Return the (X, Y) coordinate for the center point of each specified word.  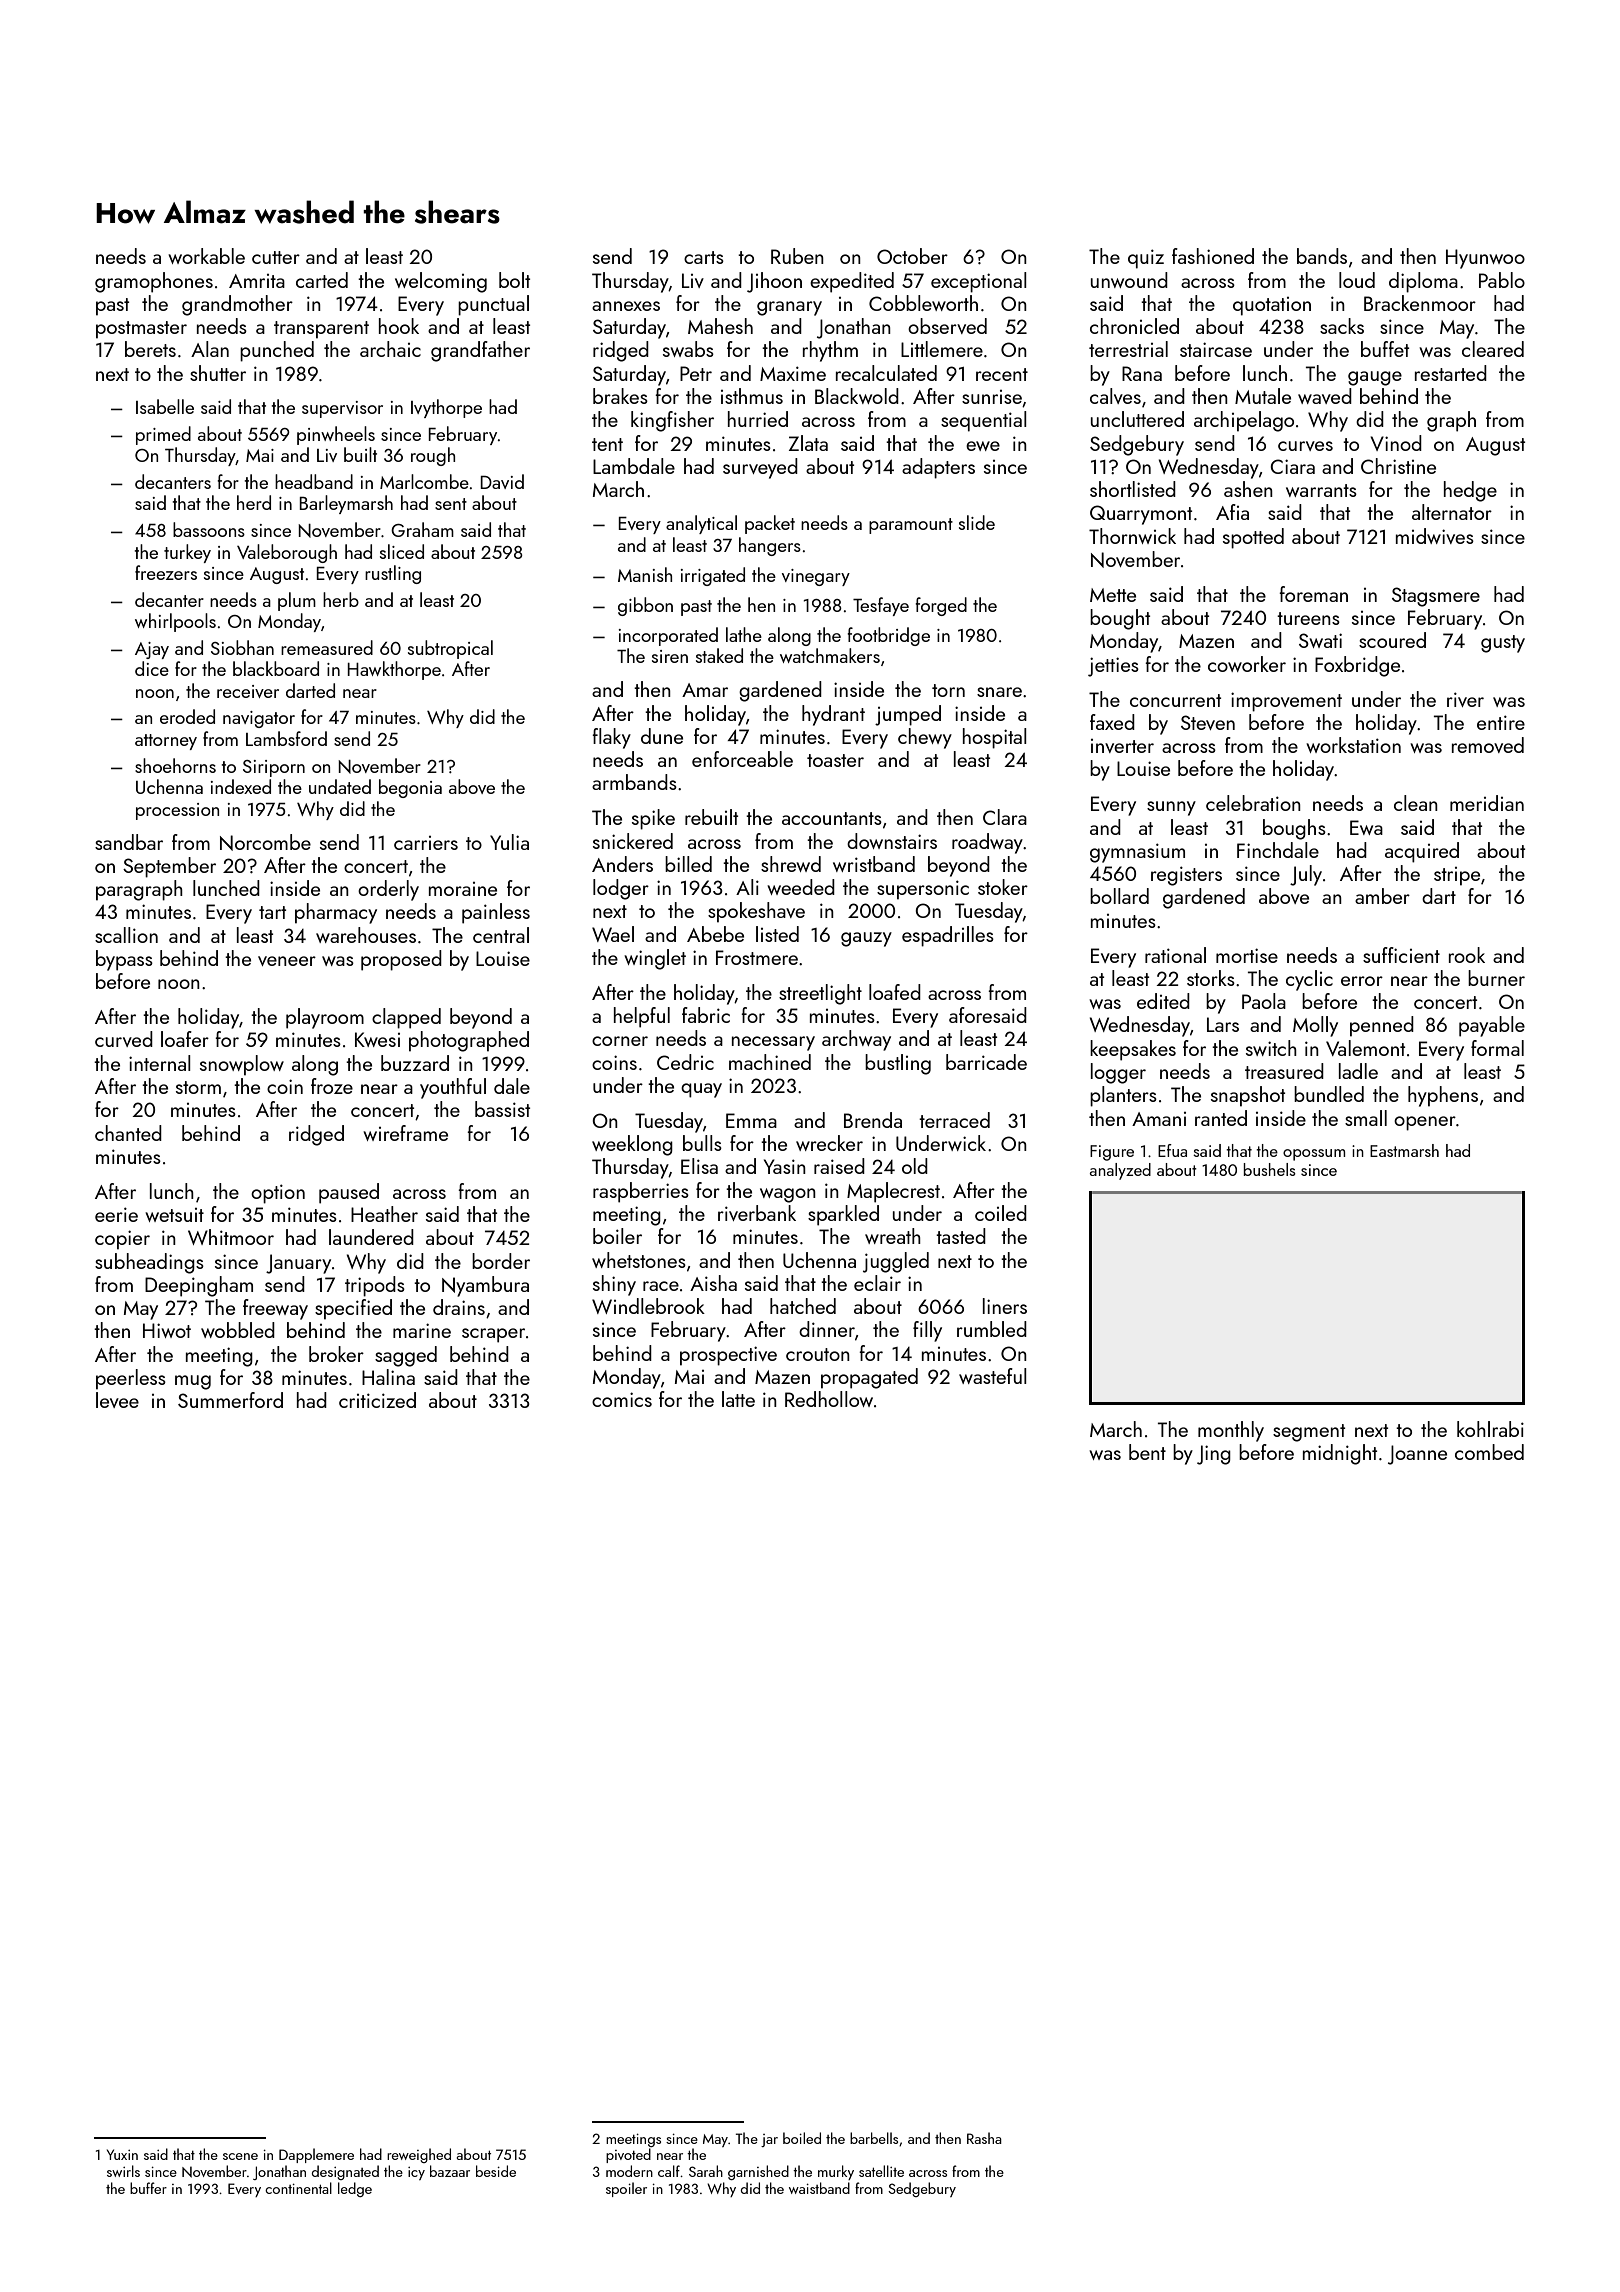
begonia (410, 788)
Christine (1398, 466)
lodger (621, 889)
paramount (911, 526)
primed (163, 435)
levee (117, 1400)
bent (1147, 1452)
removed (1488, 745)
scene (240, 2156)
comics (622, 1399)
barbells (874, 2138)
